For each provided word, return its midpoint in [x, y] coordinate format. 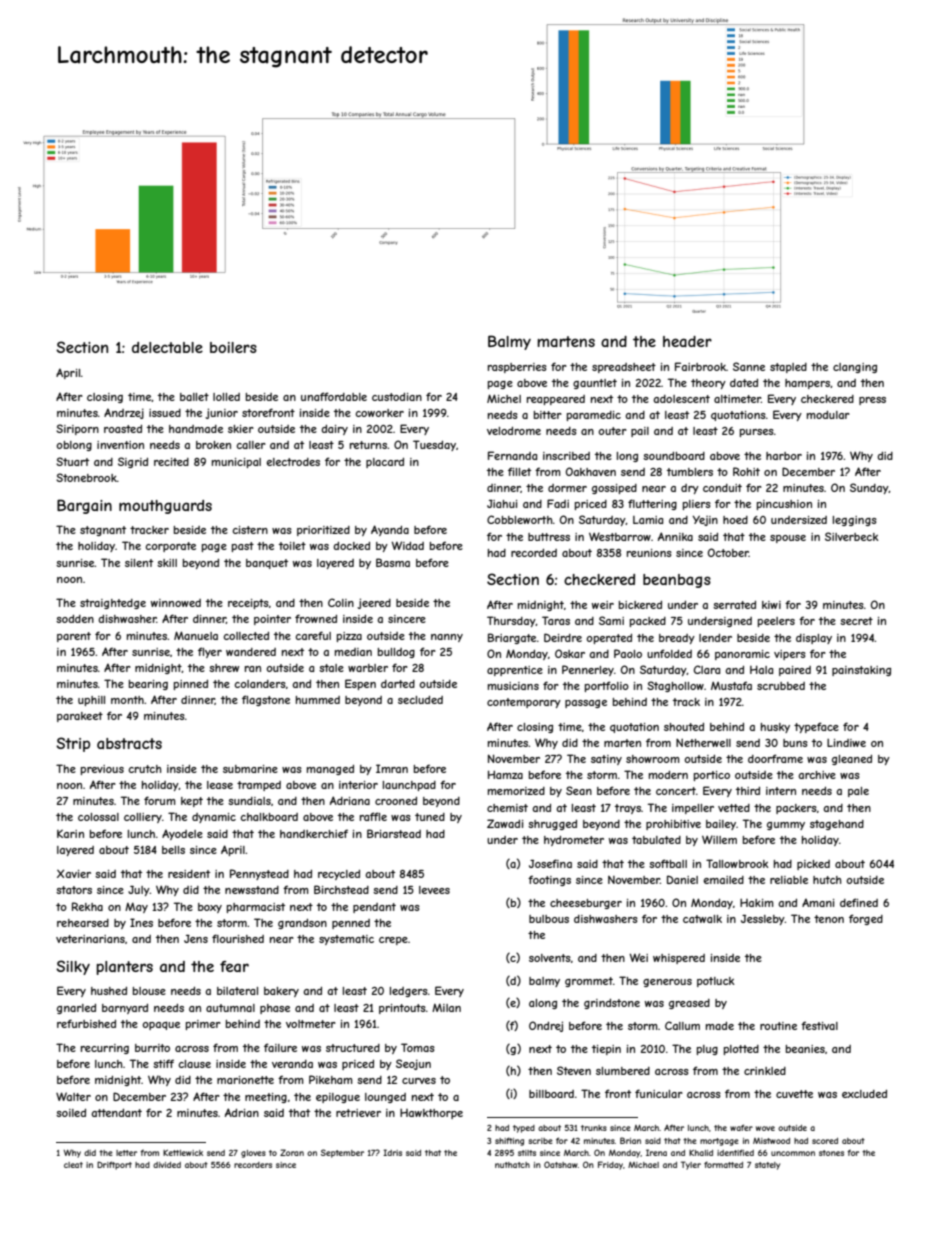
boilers [233, 347]
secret [856, 621]
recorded [534, 553]
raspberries [517, 368]
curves [419, 1081]
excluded [864, 1094]
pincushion [784, 505]
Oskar [570, 653]
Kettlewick [183, 1153]
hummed [318, 700]
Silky [73, 967]
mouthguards [165, 507]
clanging [855, 368]
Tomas [418, 1047]
